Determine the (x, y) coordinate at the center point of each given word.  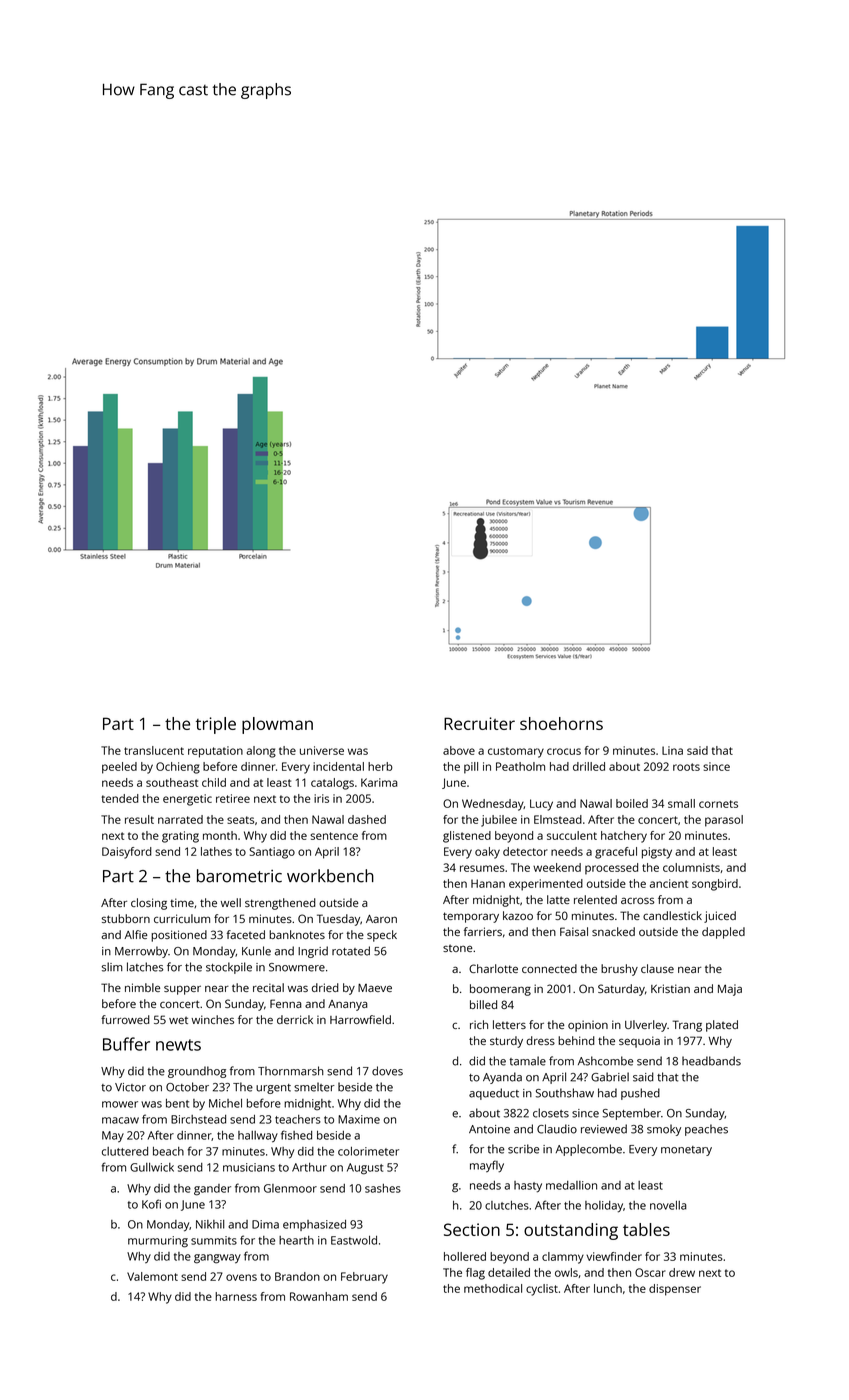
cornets (718, 804)
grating (180, 837)
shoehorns (561, 723)
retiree (233, 798)
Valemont (152, 1276)
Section (472, 1229)
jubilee (499, 821)
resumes (482, 868)
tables (646, 1229)
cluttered (125, 1151)
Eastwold (354, 1240)
